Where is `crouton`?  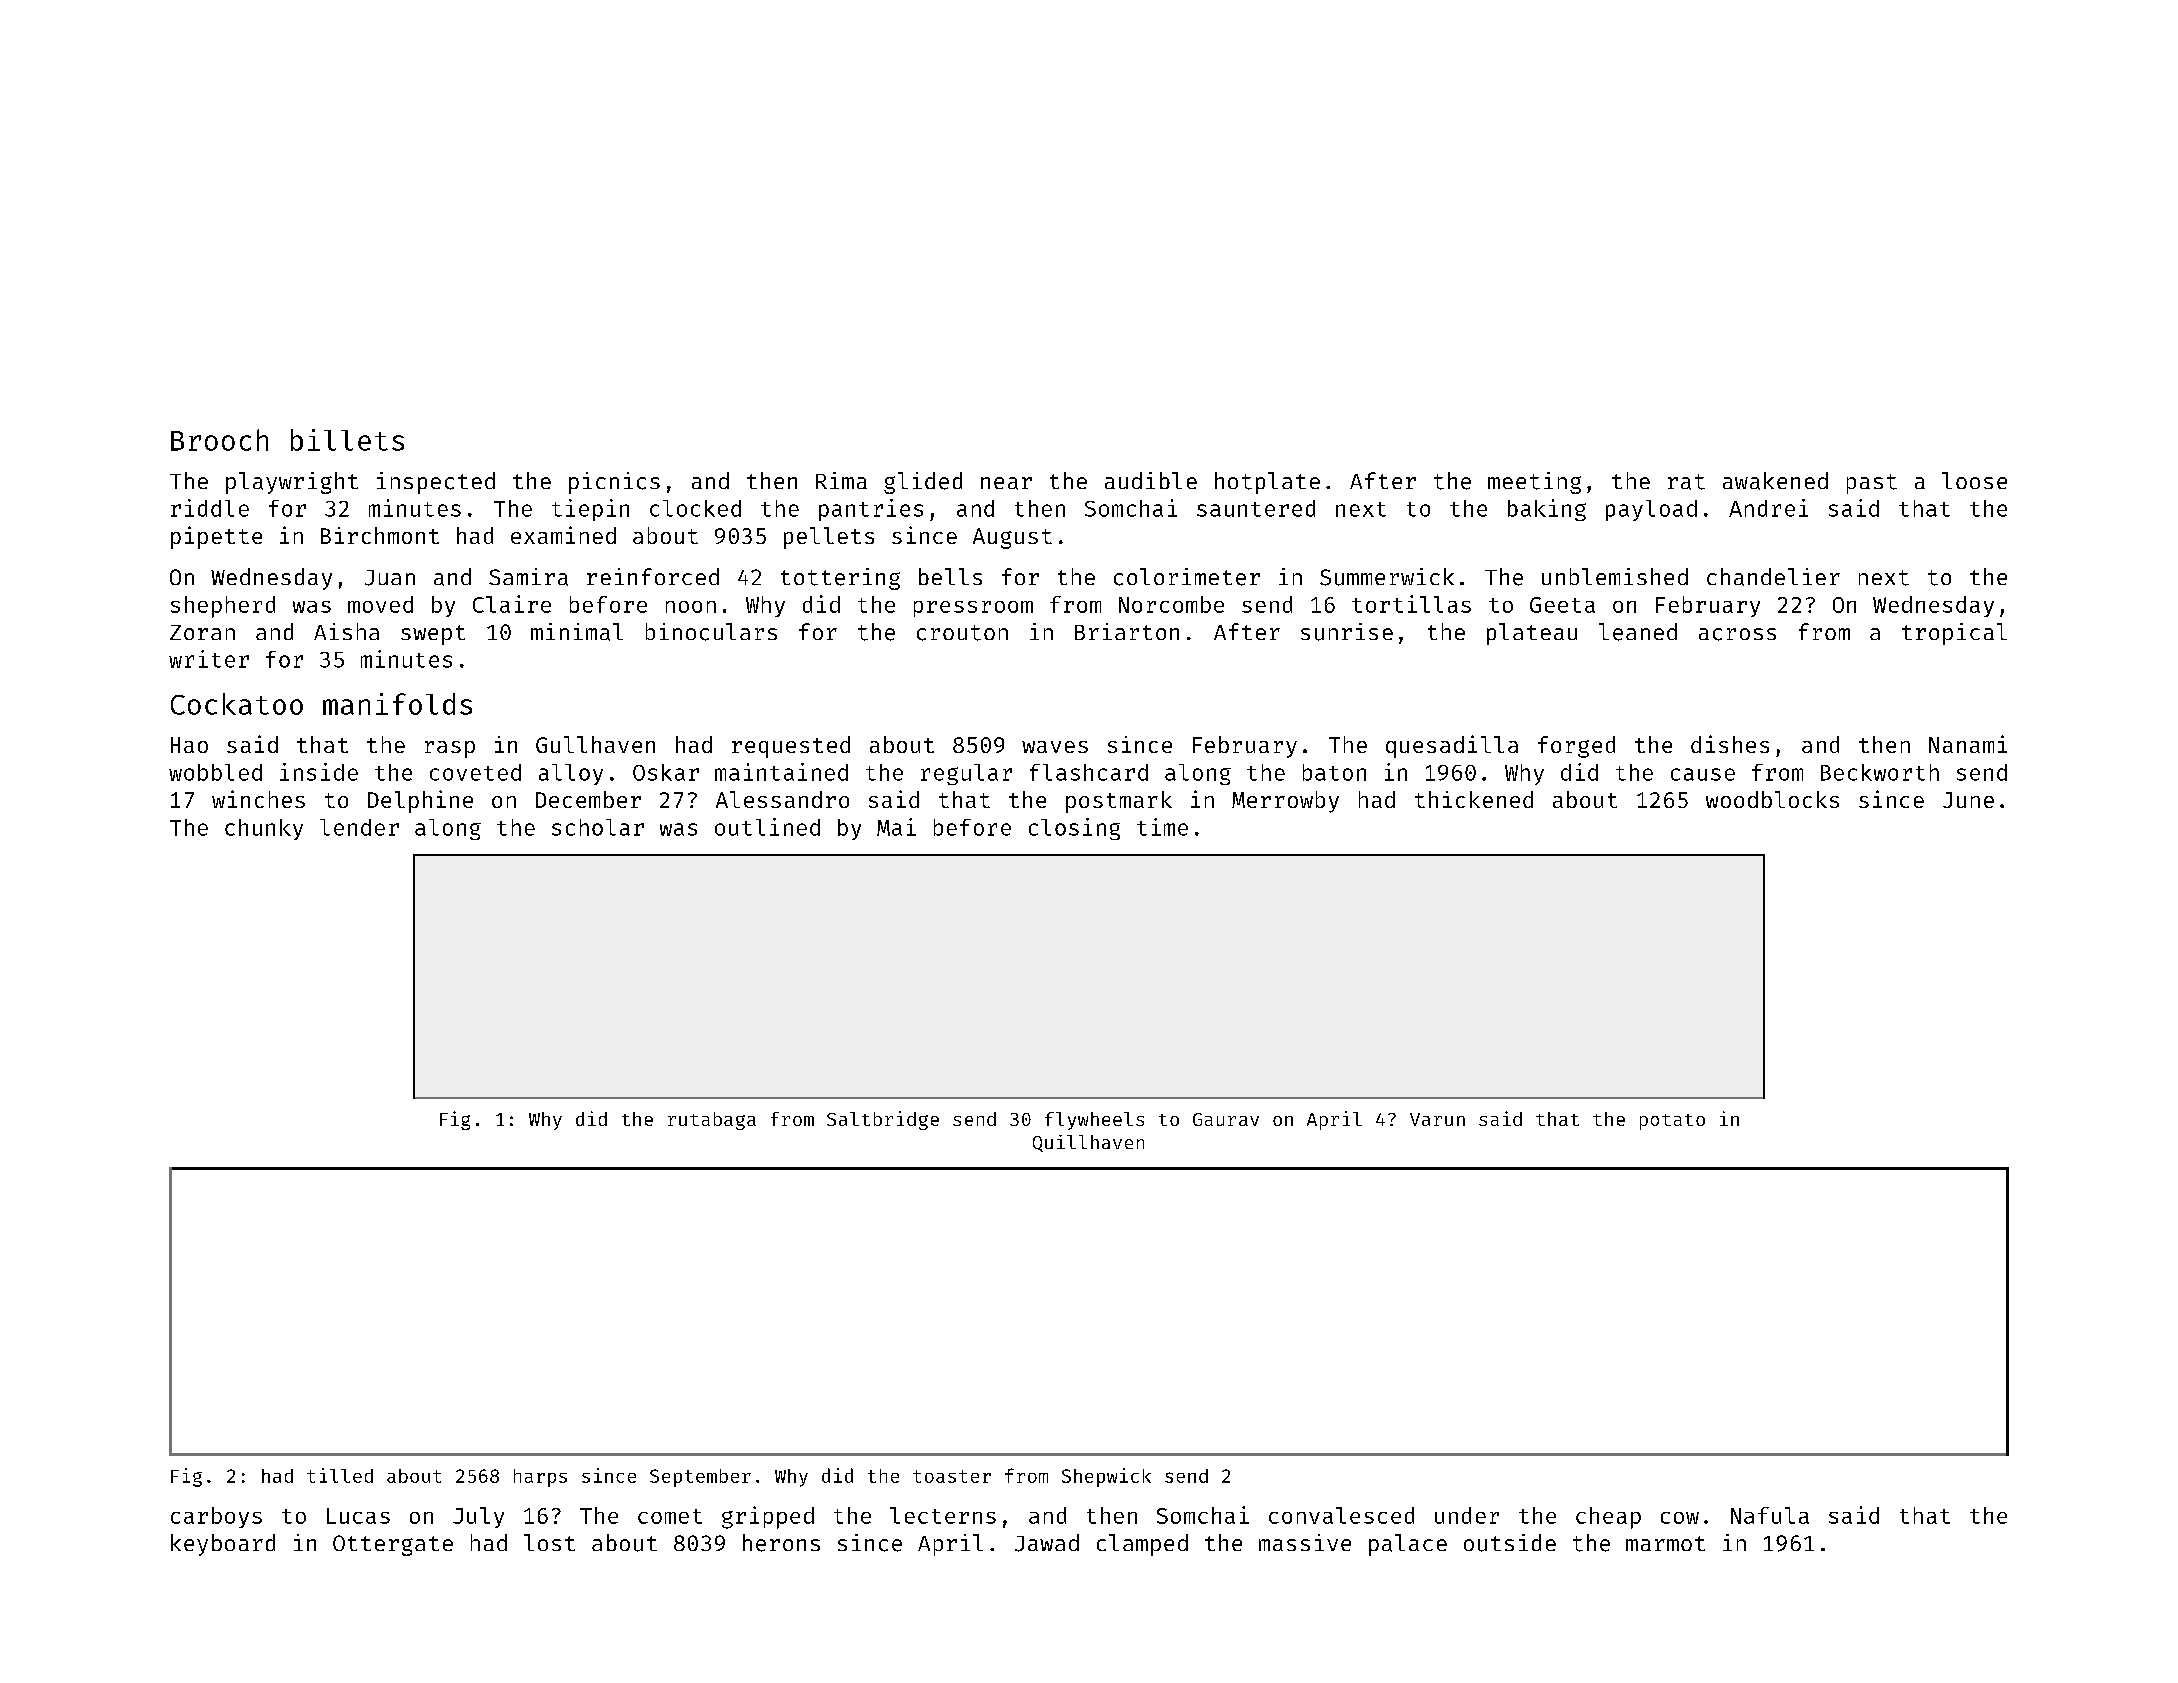
crouton is located at coordinates (962, 633).
